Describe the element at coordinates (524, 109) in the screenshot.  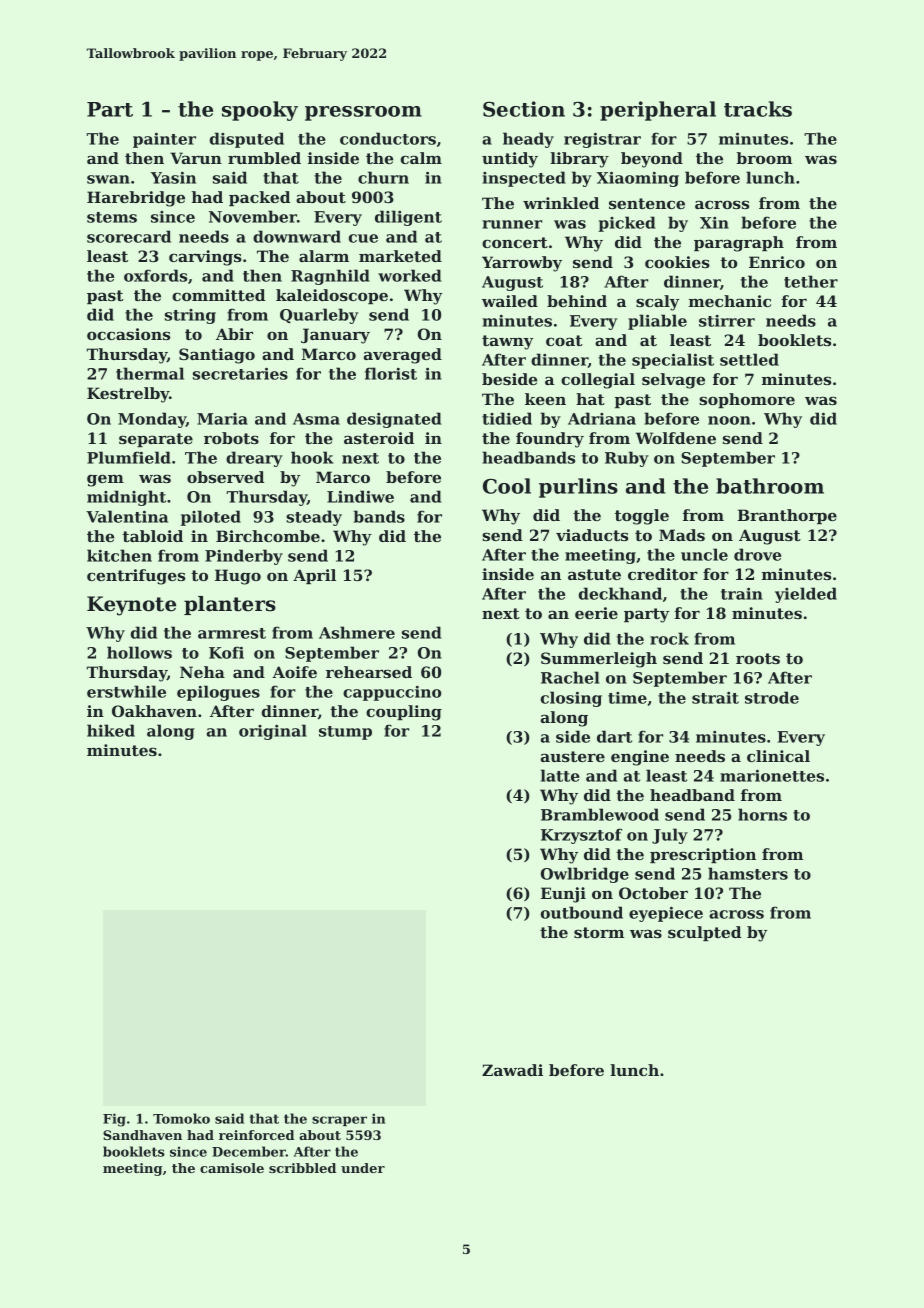
I see `Section` at that location.
